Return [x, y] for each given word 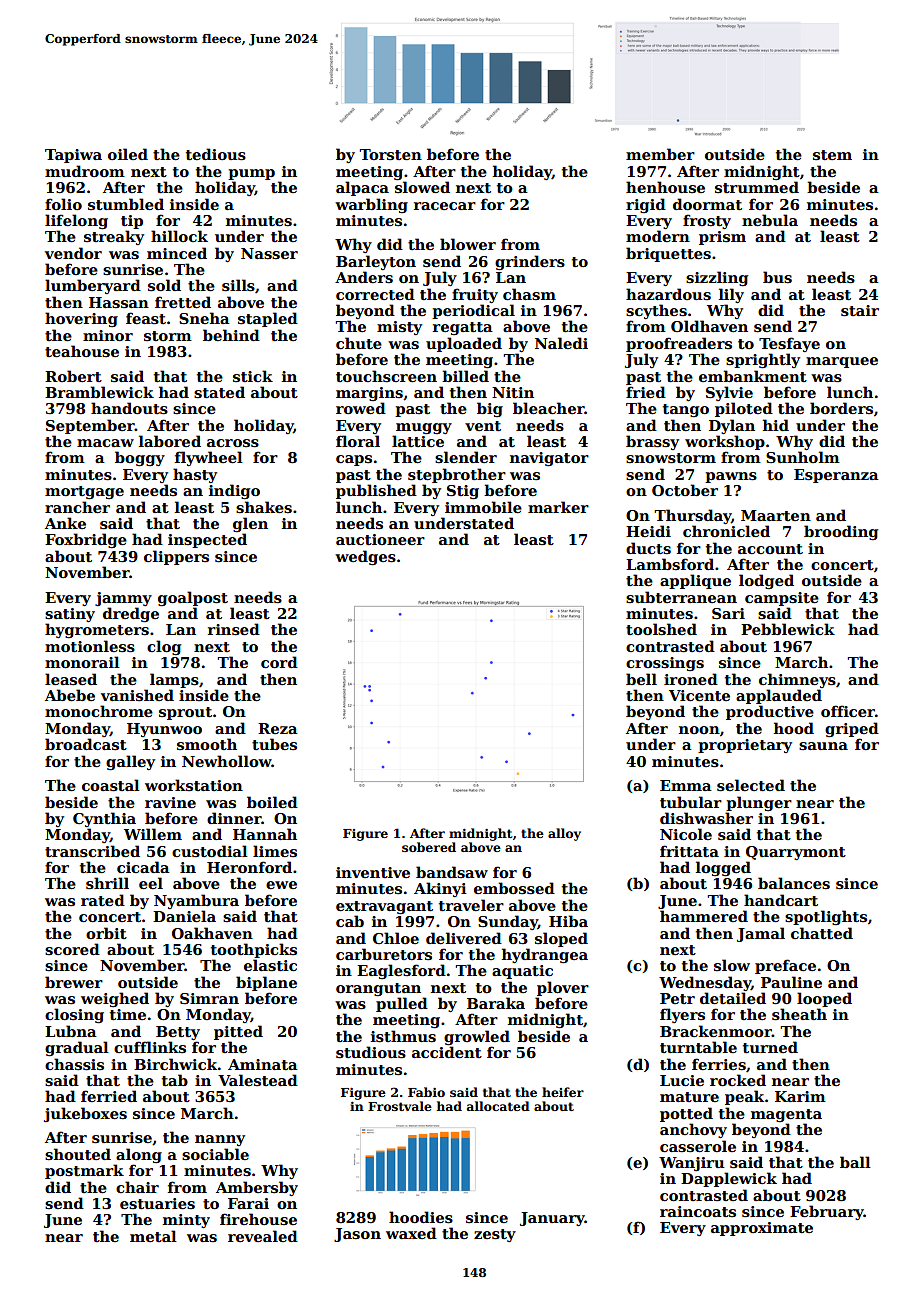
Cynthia [104, 819]
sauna [823, 746]
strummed [757, 187]
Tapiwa [73, 156]
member [660, 154]
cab [350, 921]
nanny [220, 1140]
